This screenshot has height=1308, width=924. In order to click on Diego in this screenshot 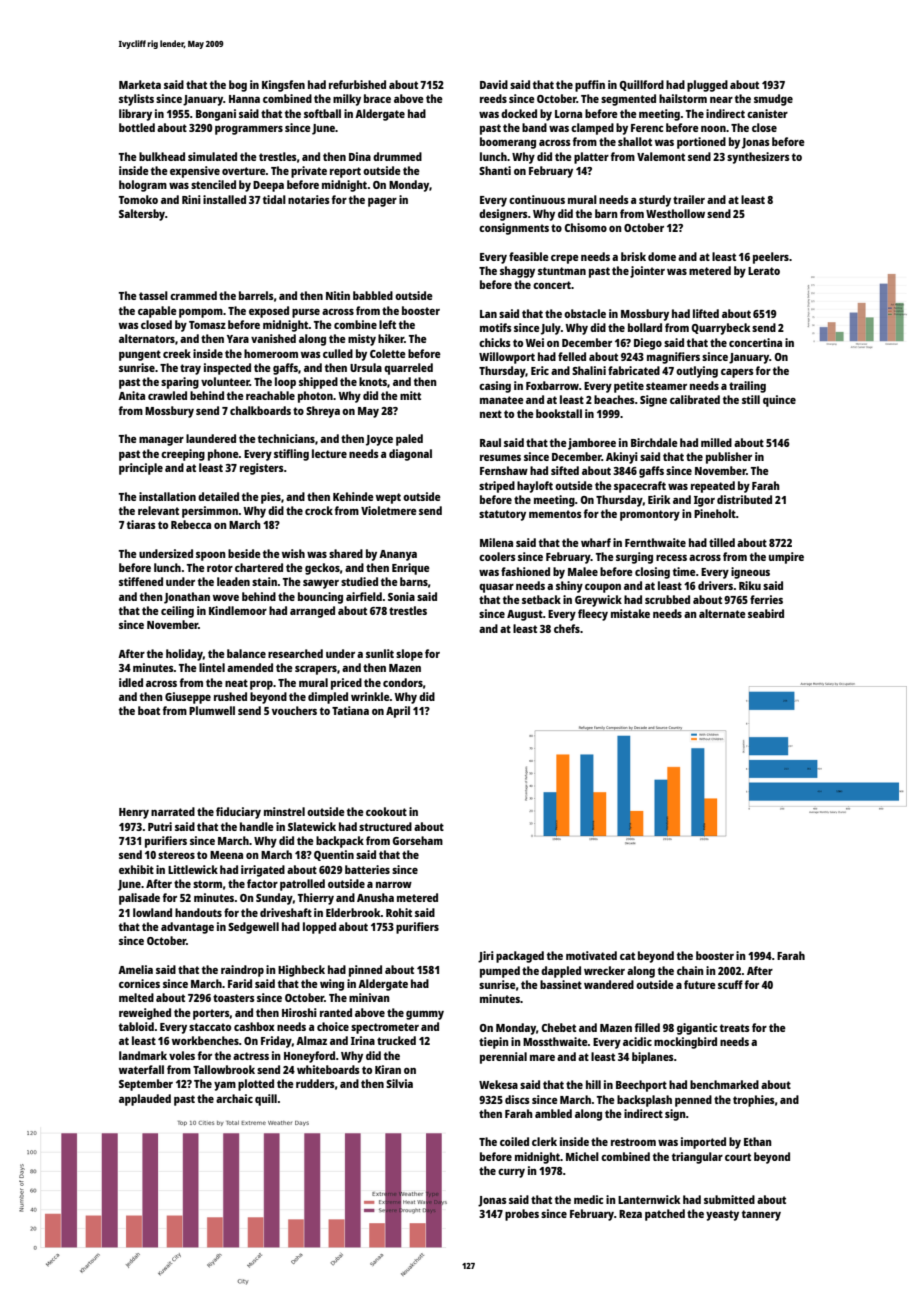, I will do `click(648, 344)`.
